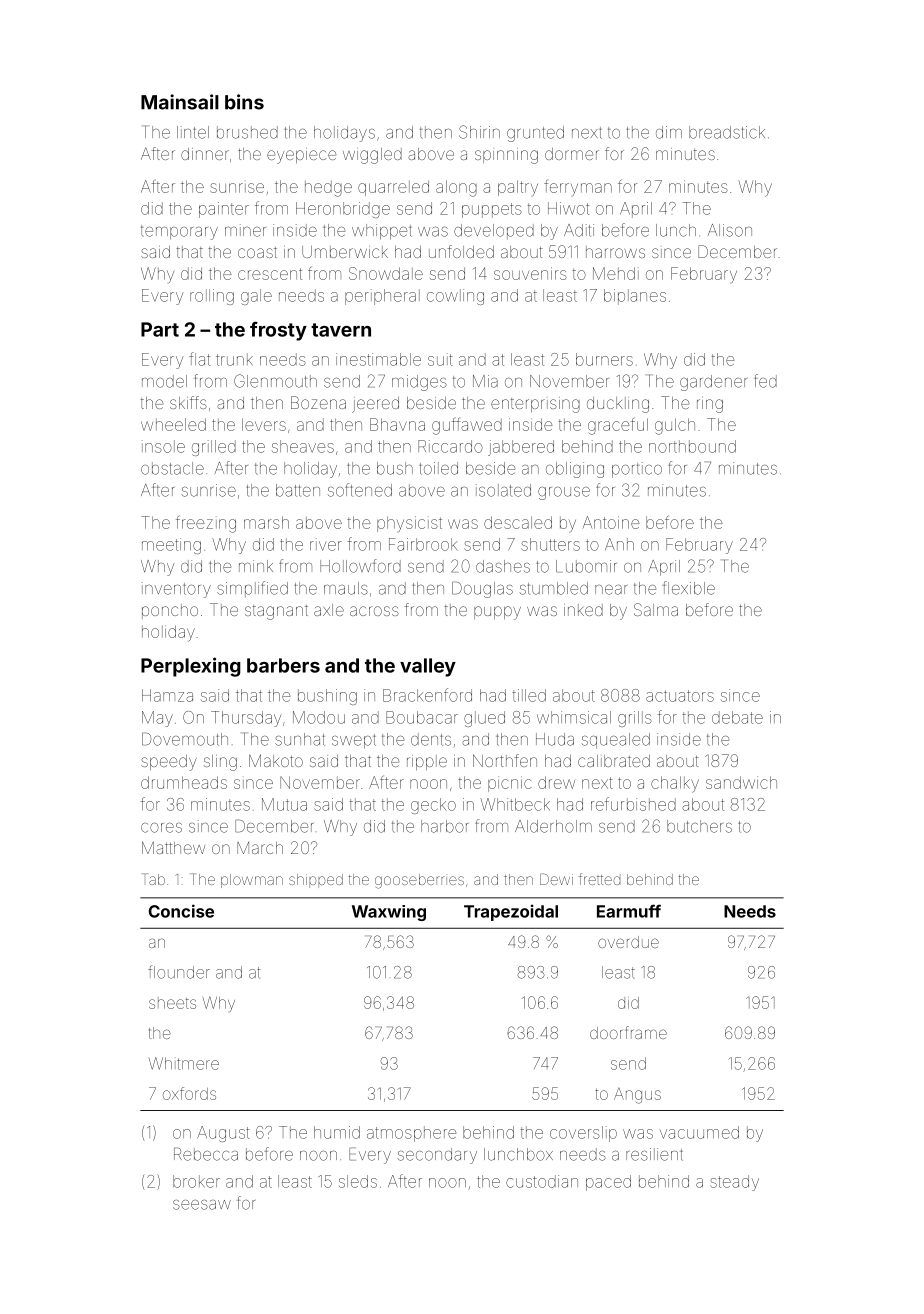 The width and height of the document is (924, 1314). Describe the element at coordinates (173, 847) in the document. I see `Matthew` at that location.
